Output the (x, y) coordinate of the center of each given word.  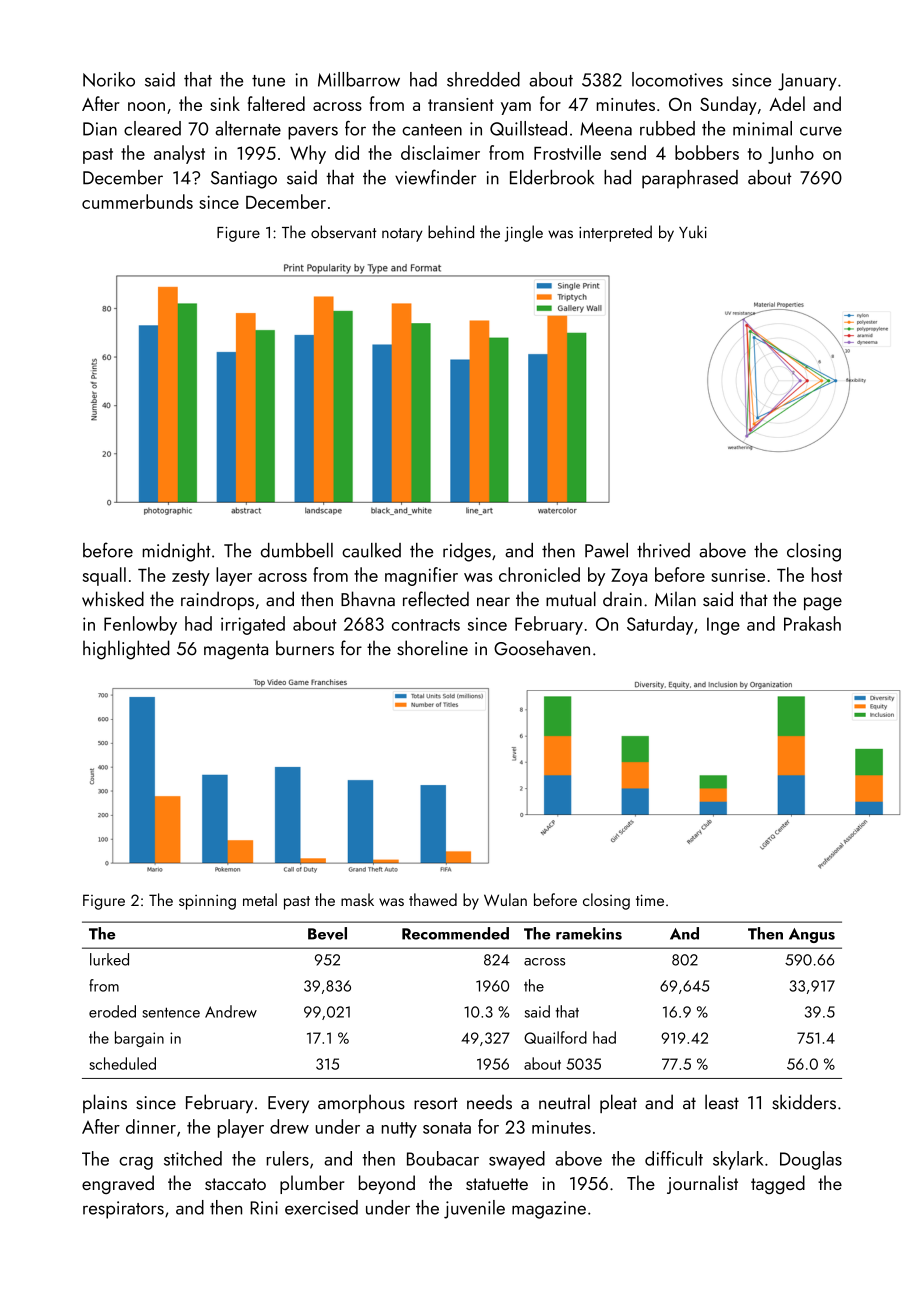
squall (104, 576)
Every (288, 1104)
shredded (483, 79)
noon (146, 106)
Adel (787, 103)
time (650, 900)
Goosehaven (542, 648)
